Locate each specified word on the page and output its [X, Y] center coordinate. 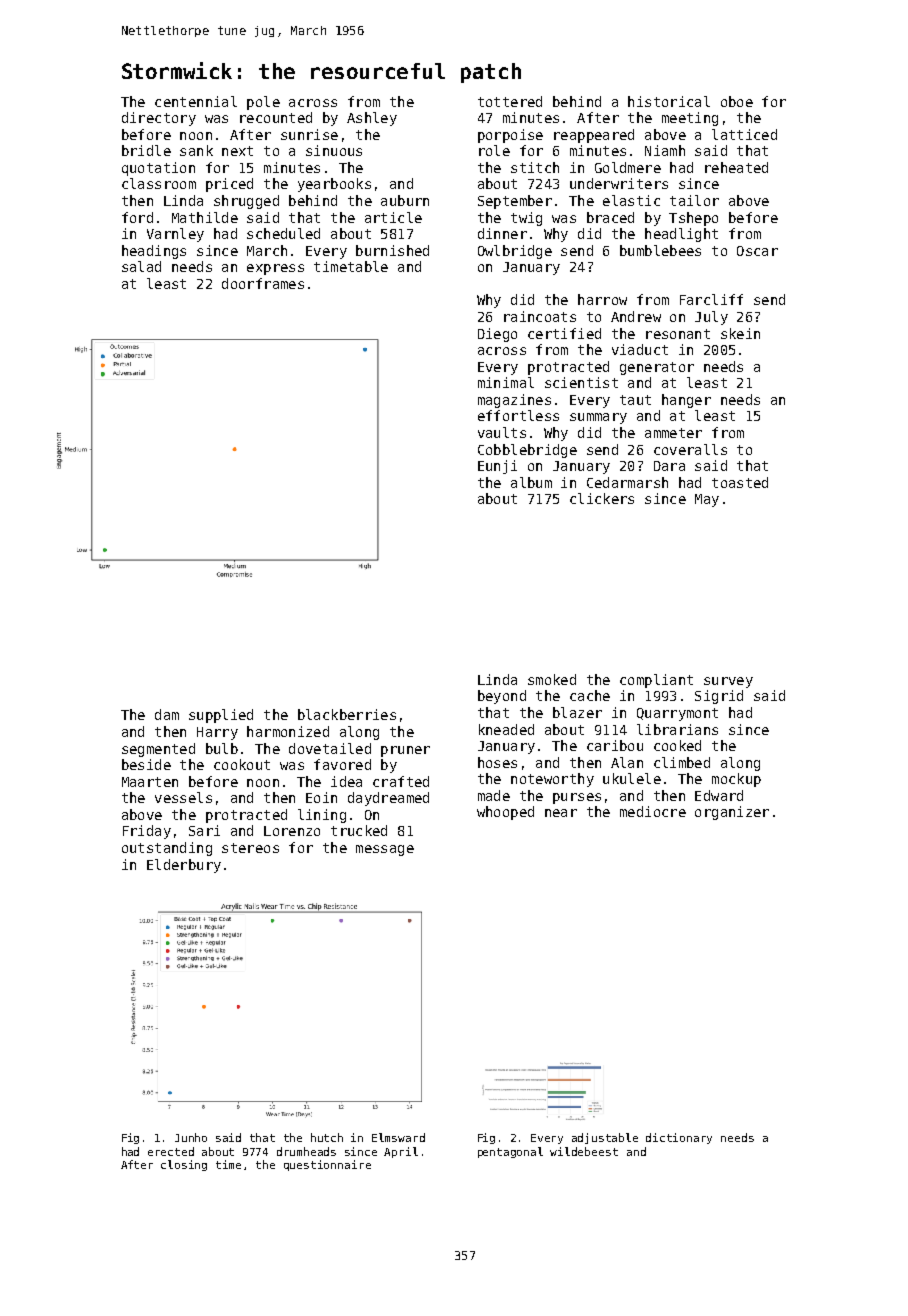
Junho [191, 1137]
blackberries [347, 714]
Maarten [150, 782]
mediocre [653, 811]
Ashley [372, 119]
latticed [744, 134]
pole [263, 103]
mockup [736, 780]
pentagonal [510, 1152]
